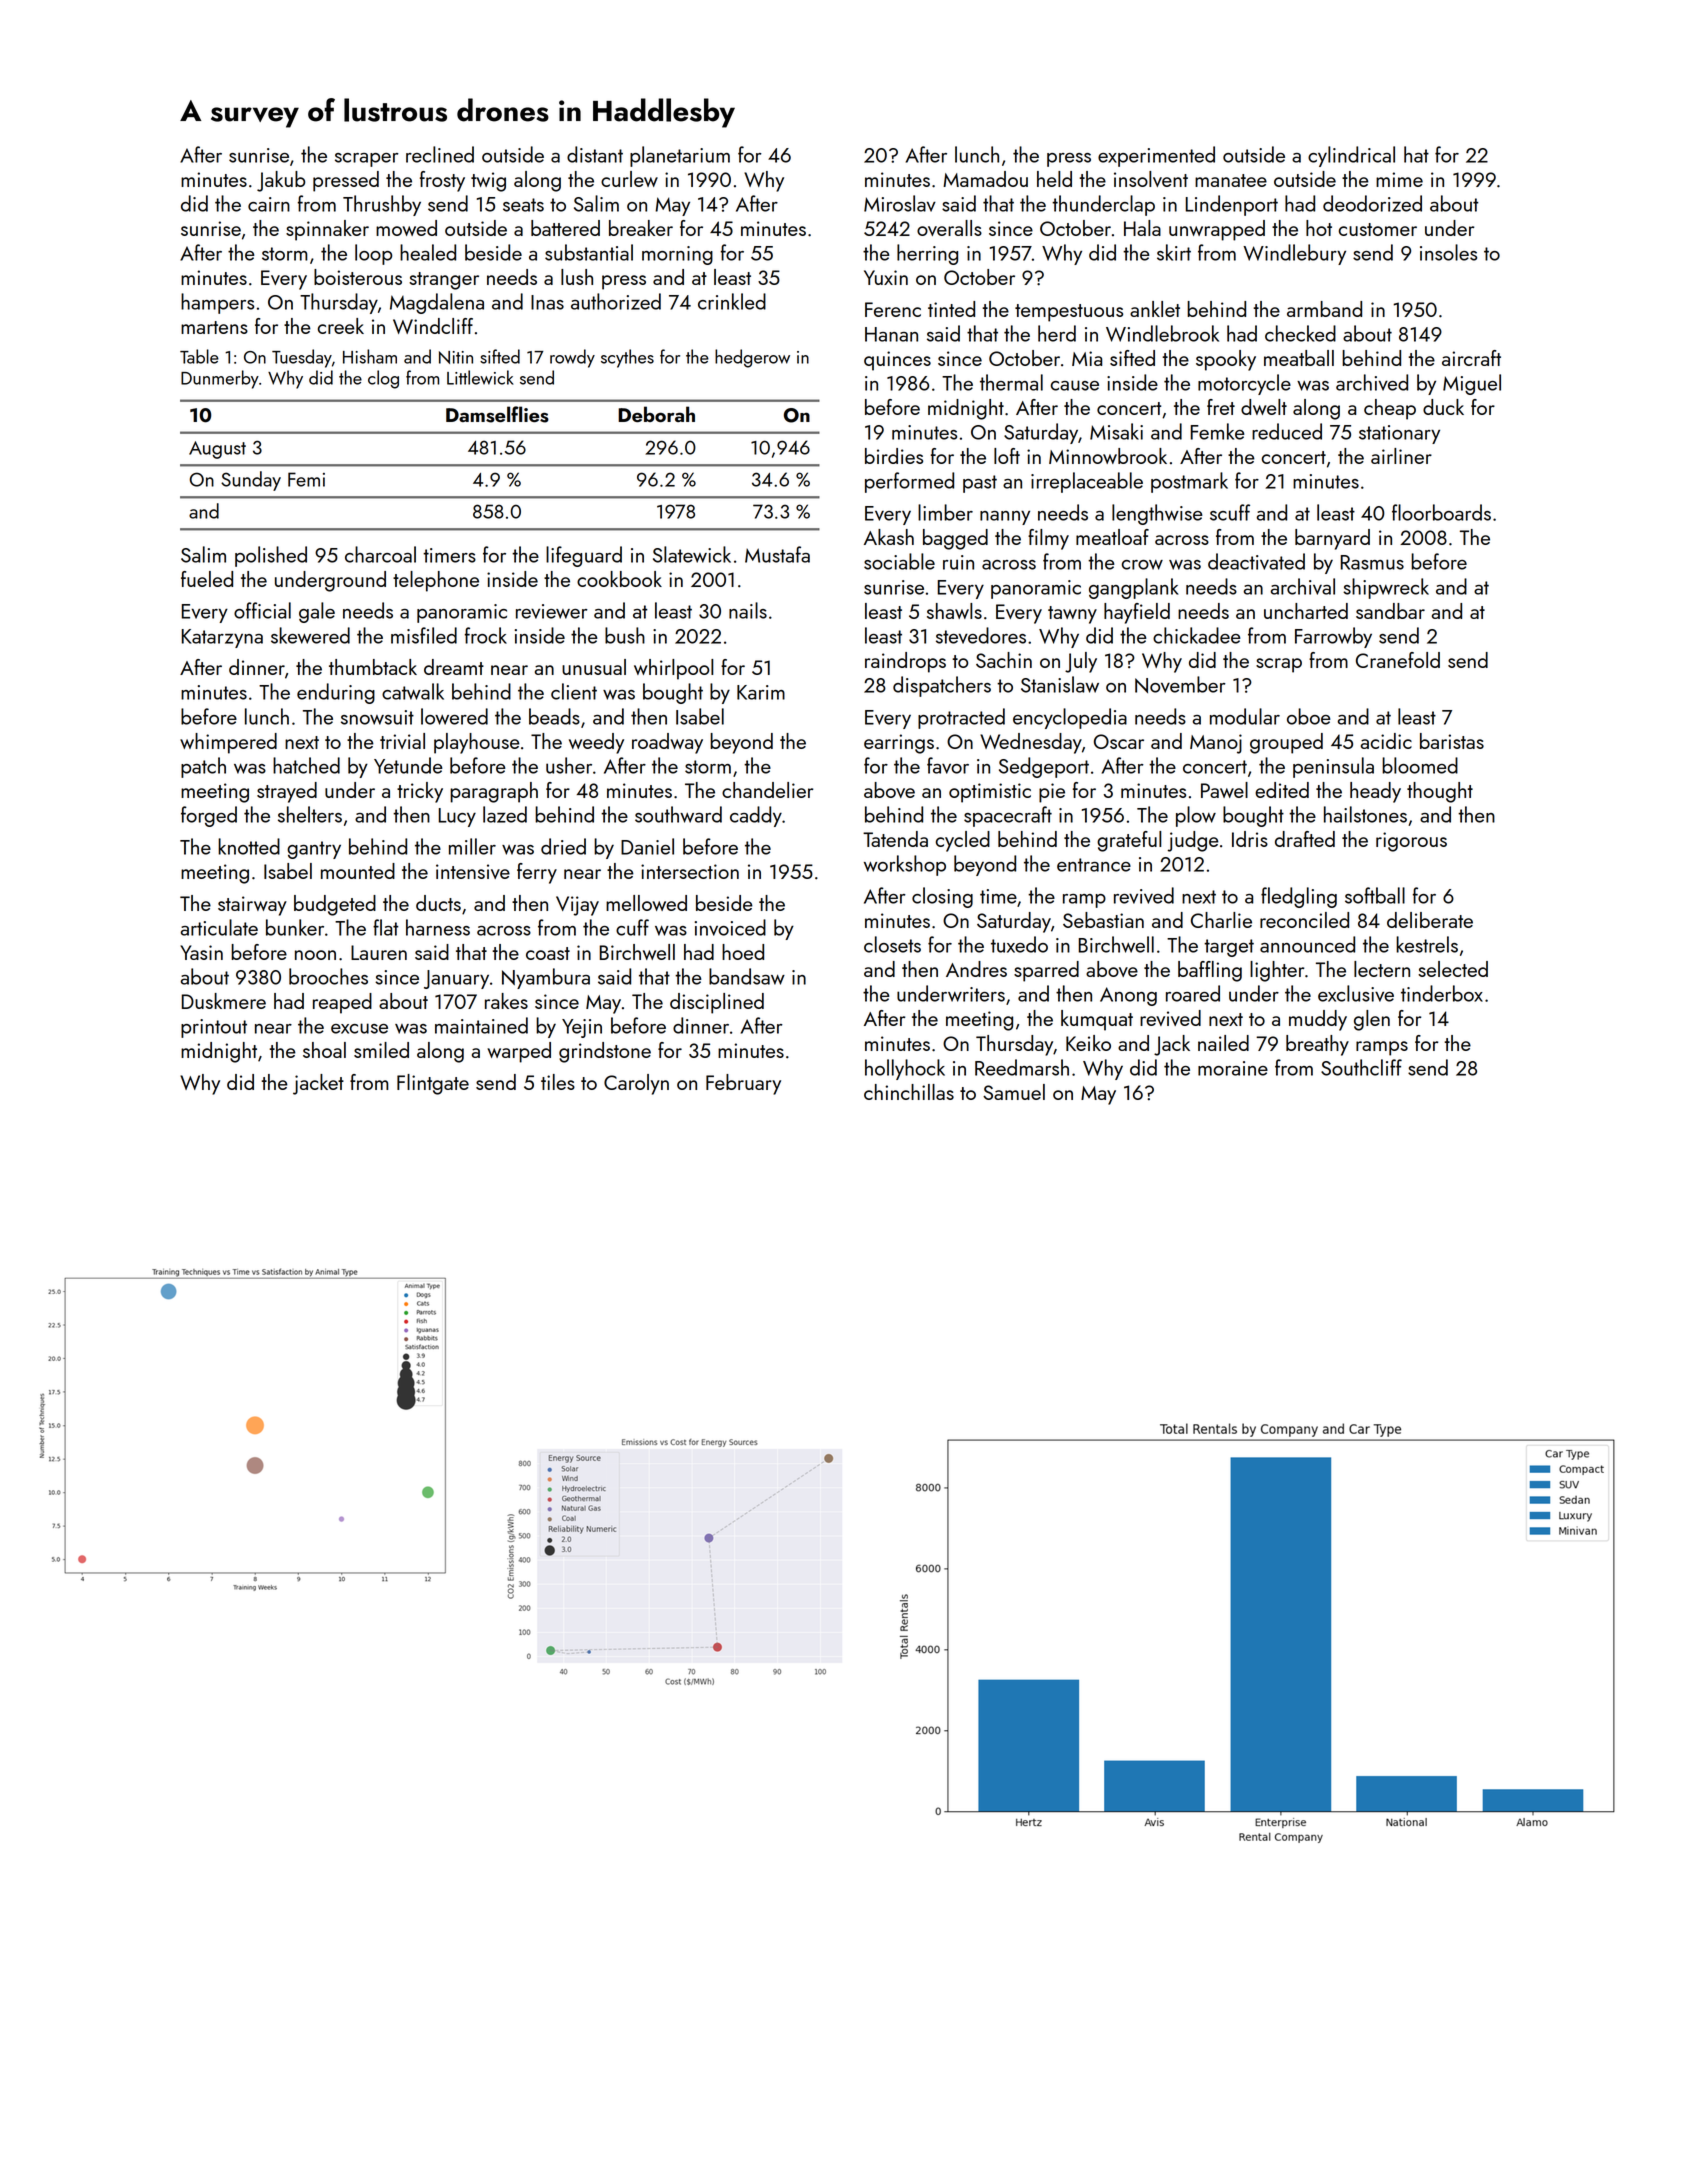 This document has height=2178, width=1683. I want to click on Karim, so click(761, 692).
